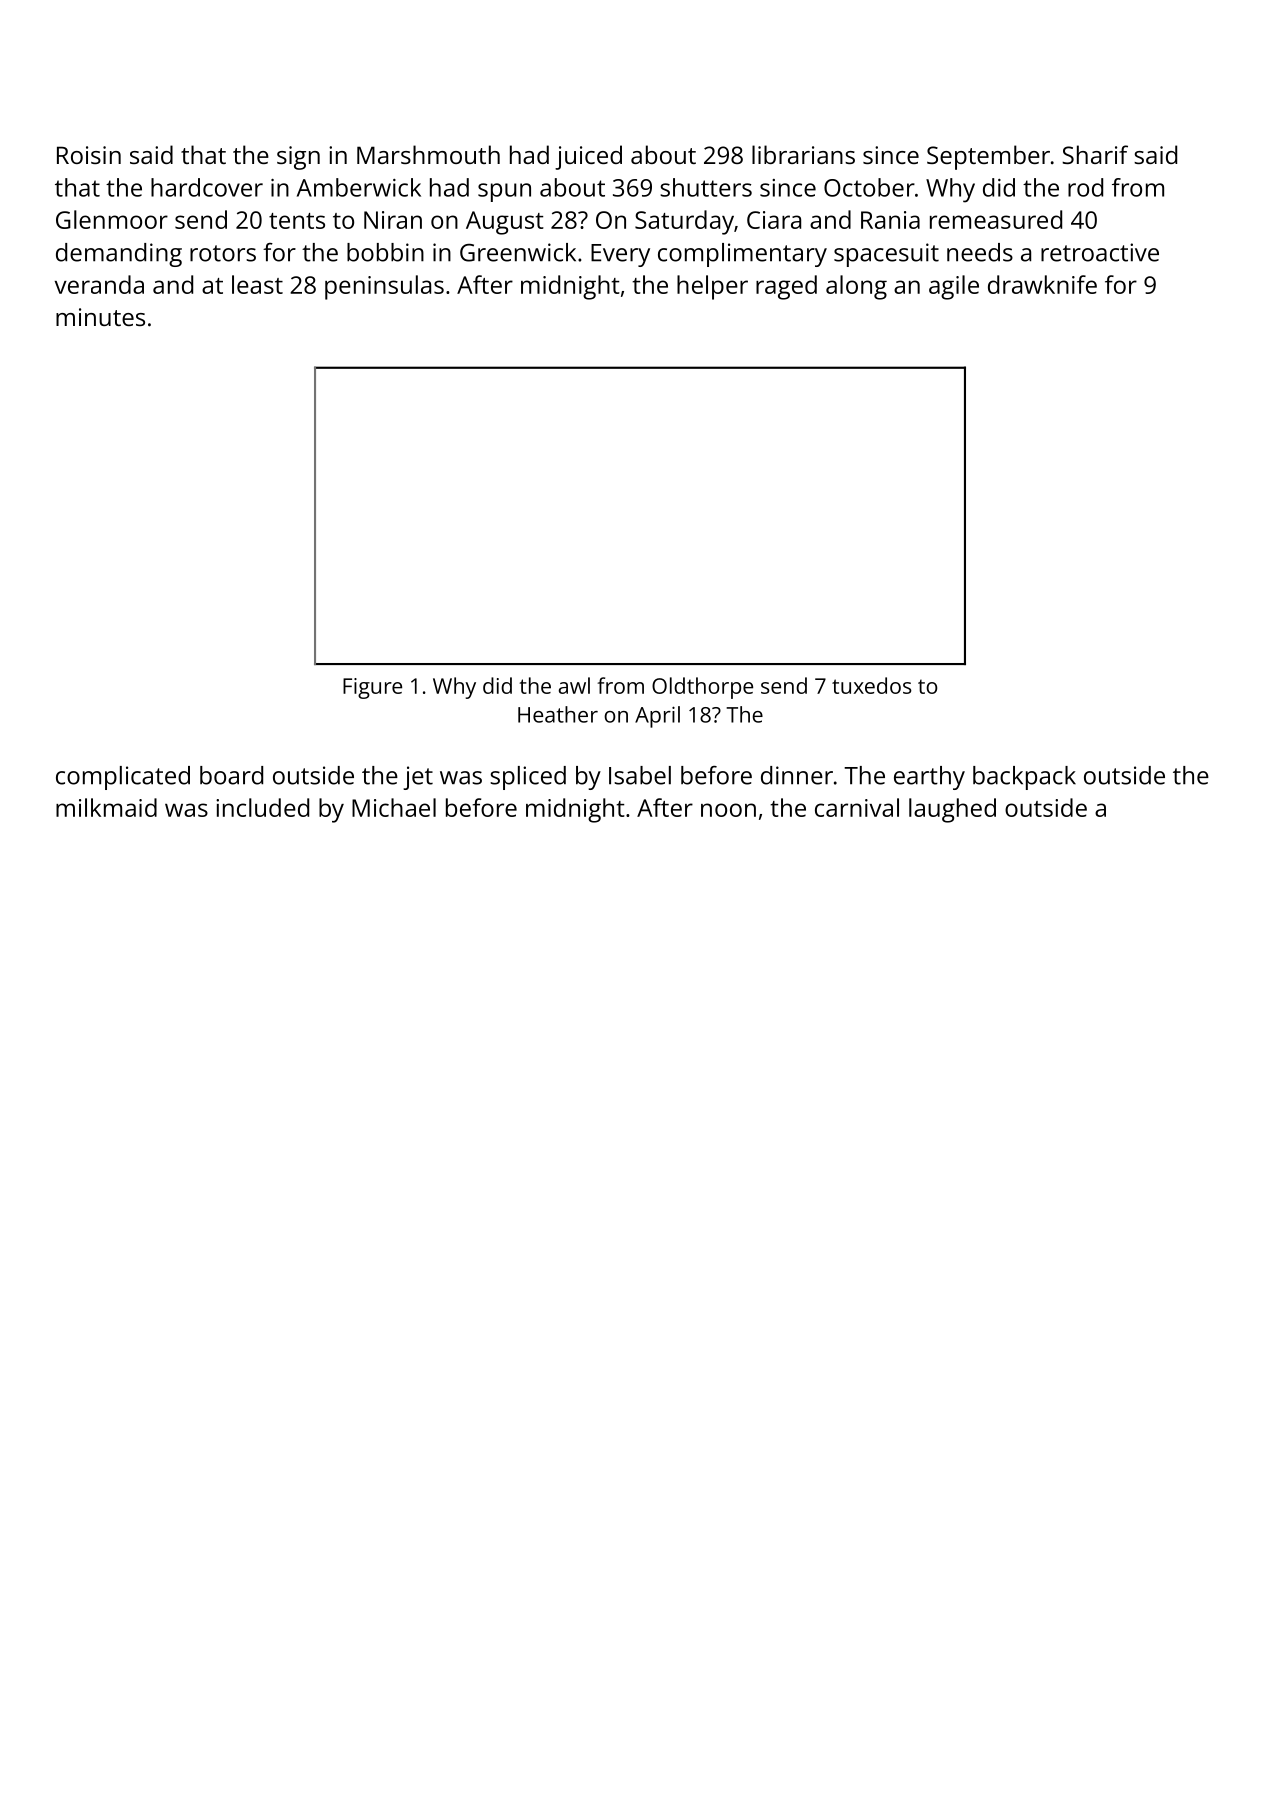 The height and width of the page is (1810, 1280). Describe the element at coordinates (803, 154) in the page. I see `librarians` at that location.
